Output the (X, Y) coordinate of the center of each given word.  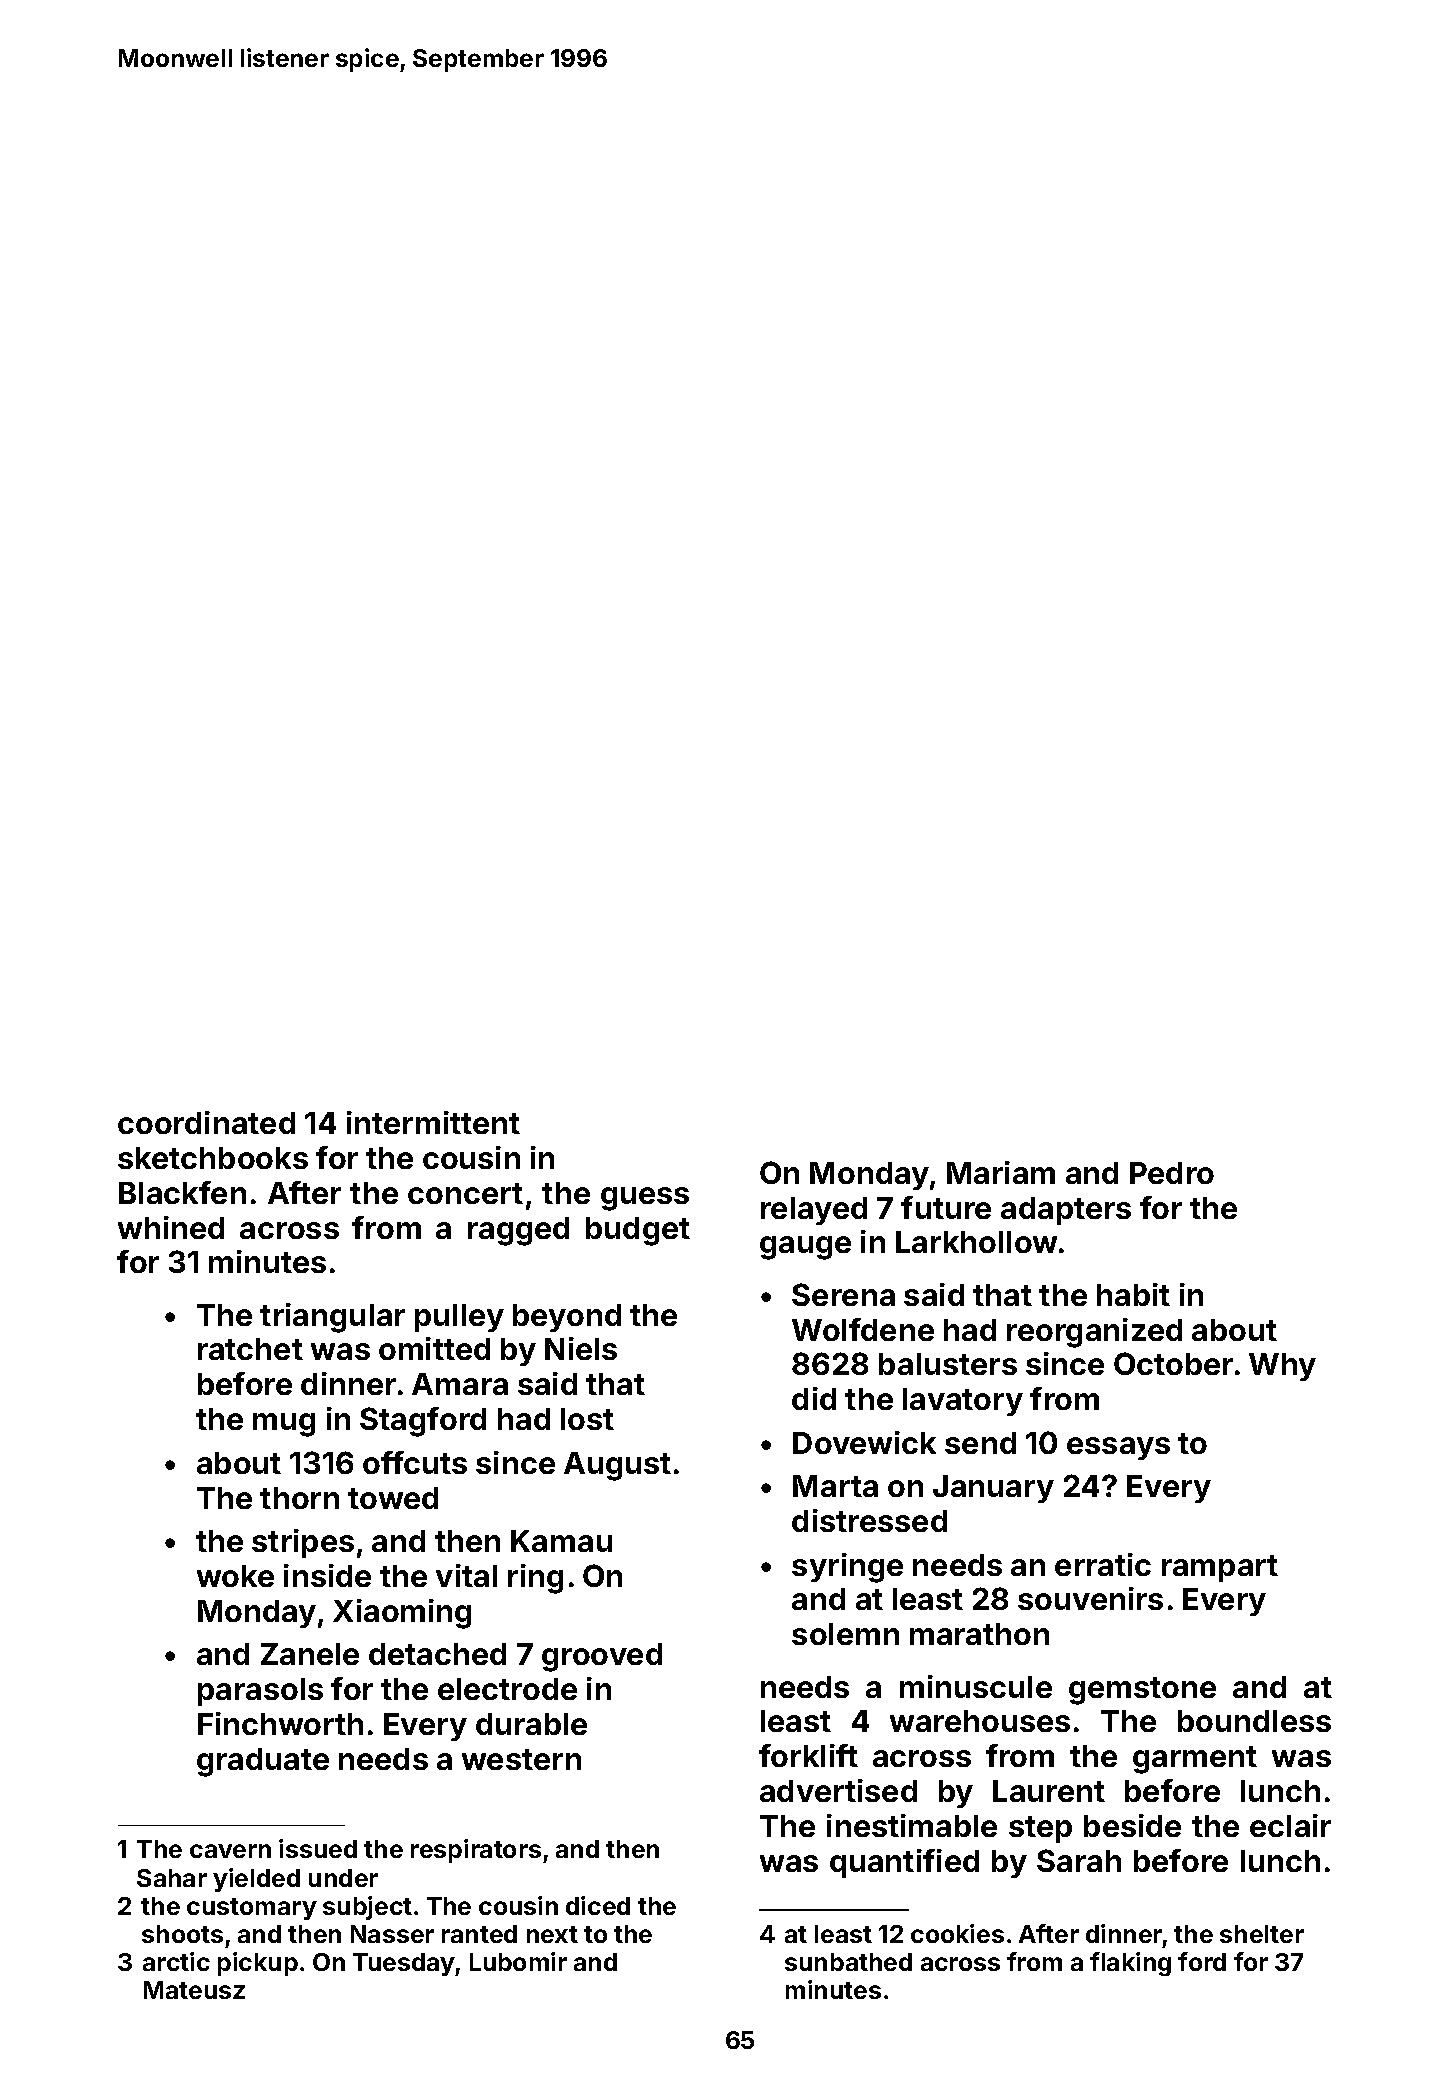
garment (1195, 1760)
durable (531, 1724)
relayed (814, 1211)
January (993, 1489)
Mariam (1001, 1172)
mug (284, 1425)
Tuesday (404, 1964)
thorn (299, 1498)
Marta (835, 1486)
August (617, 1466)
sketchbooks (213, 1158)
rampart (1220, 1568)
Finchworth (280, 1723)
